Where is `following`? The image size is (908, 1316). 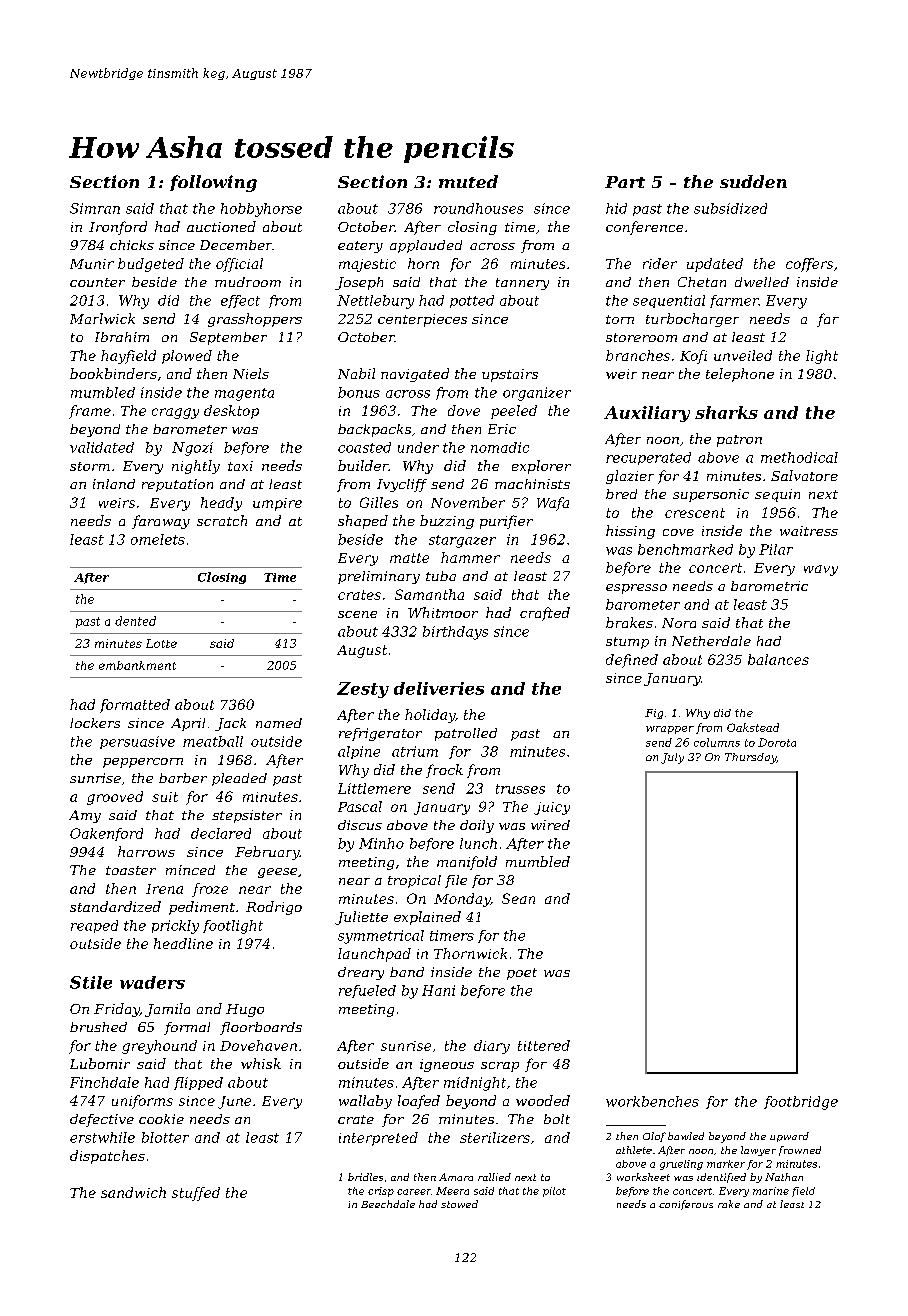
following is located at coordinates (213, 183).
